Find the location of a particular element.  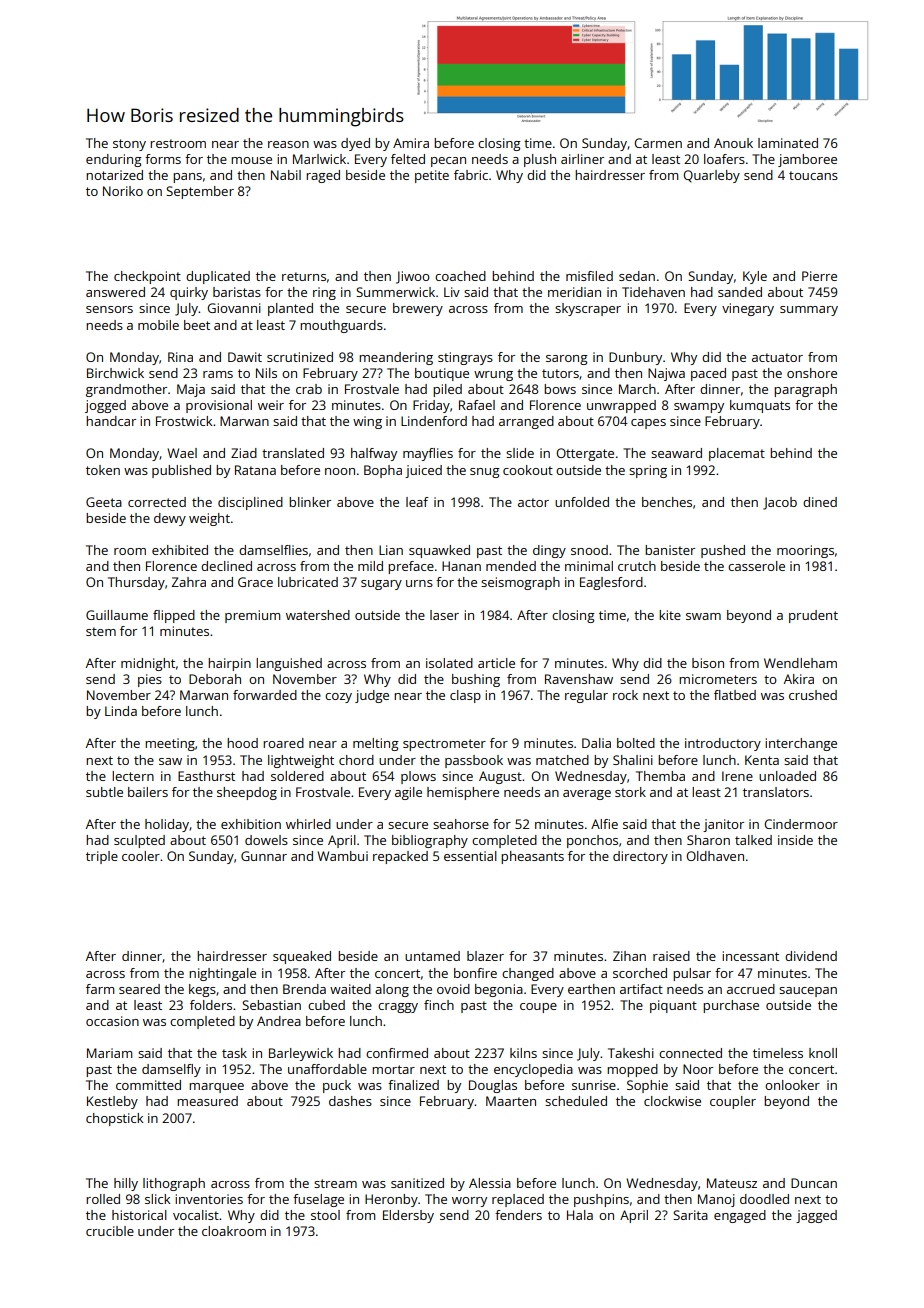

Amira is located at coordinates (411, 143).
